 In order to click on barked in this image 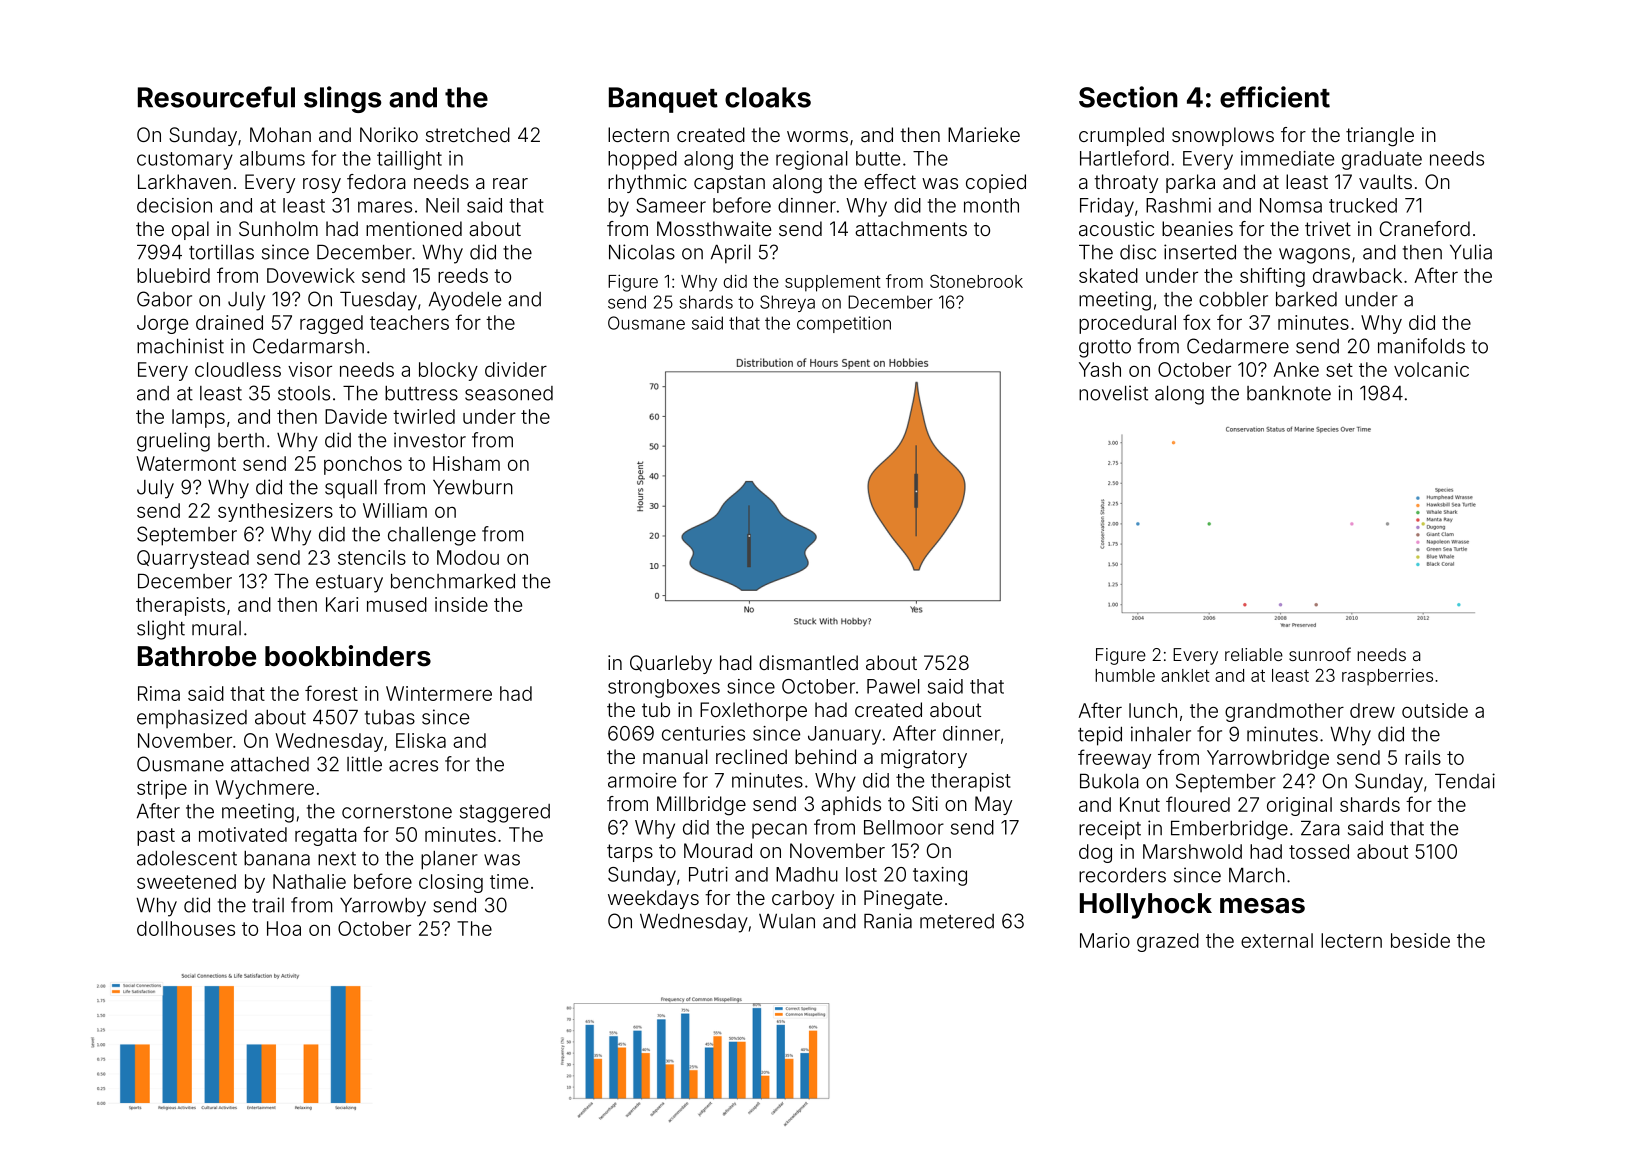, I will do `click(1306, 299)`.
